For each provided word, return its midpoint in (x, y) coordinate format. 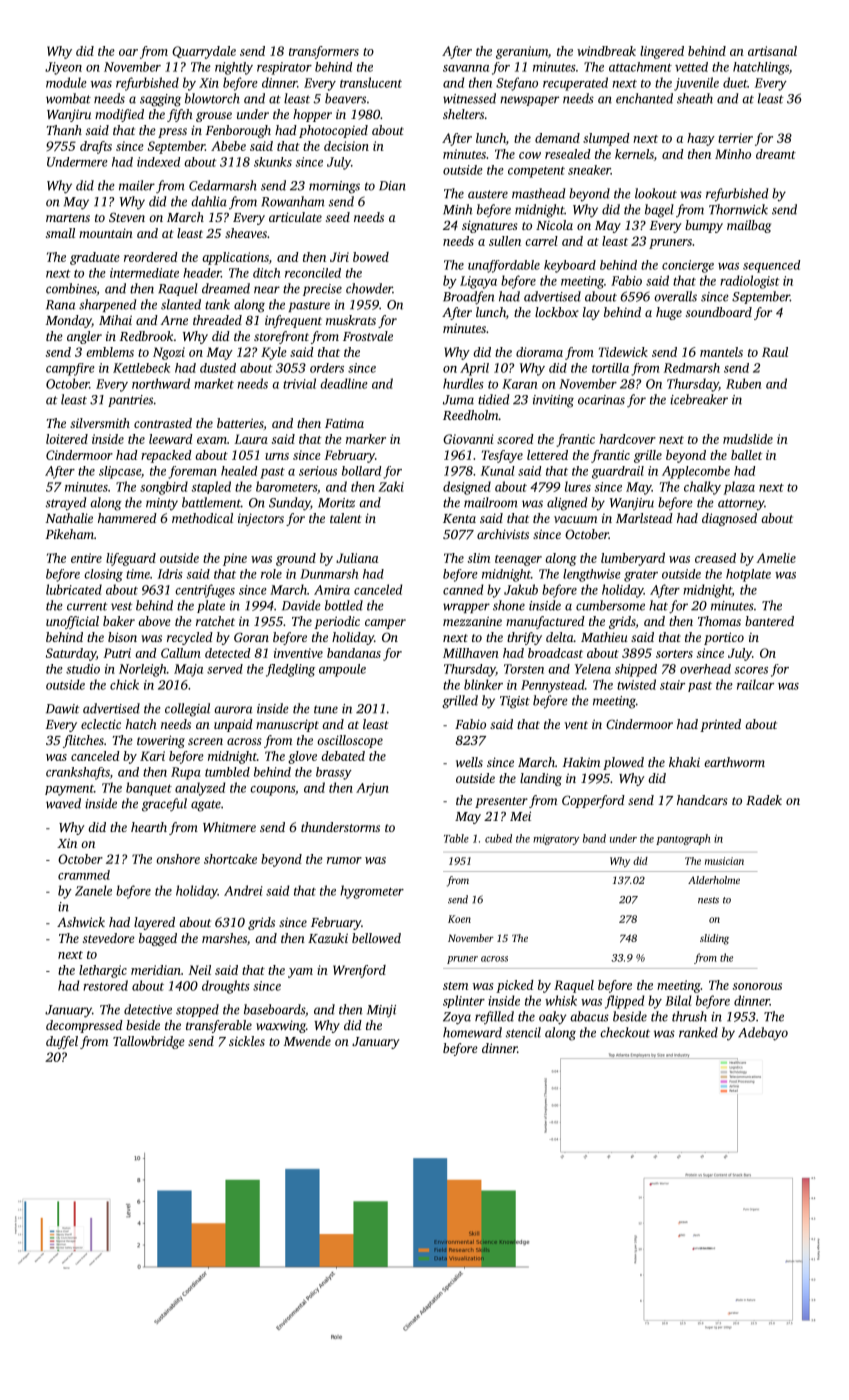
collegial (187, 710)
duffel (62, 1042)
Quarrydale (204, 52)
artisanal (772, 51)
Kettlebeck (141, 368)
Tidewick (623, 352)
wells (469, 762)
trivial (299, 383)
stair (672, 685)
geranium (522, 52)
